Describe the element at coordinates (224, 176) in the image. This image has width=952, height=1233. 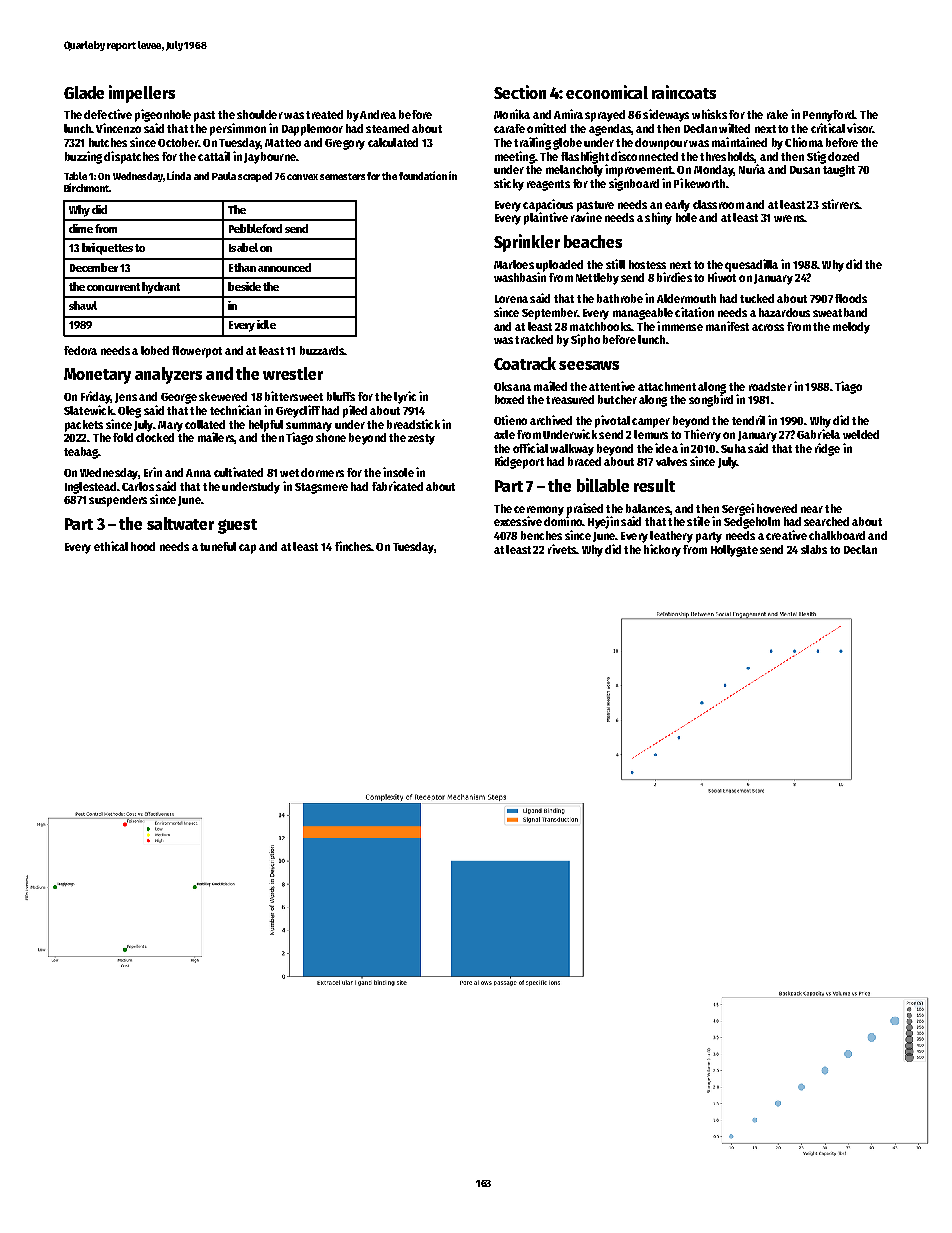
I see `Paula` at that location.
